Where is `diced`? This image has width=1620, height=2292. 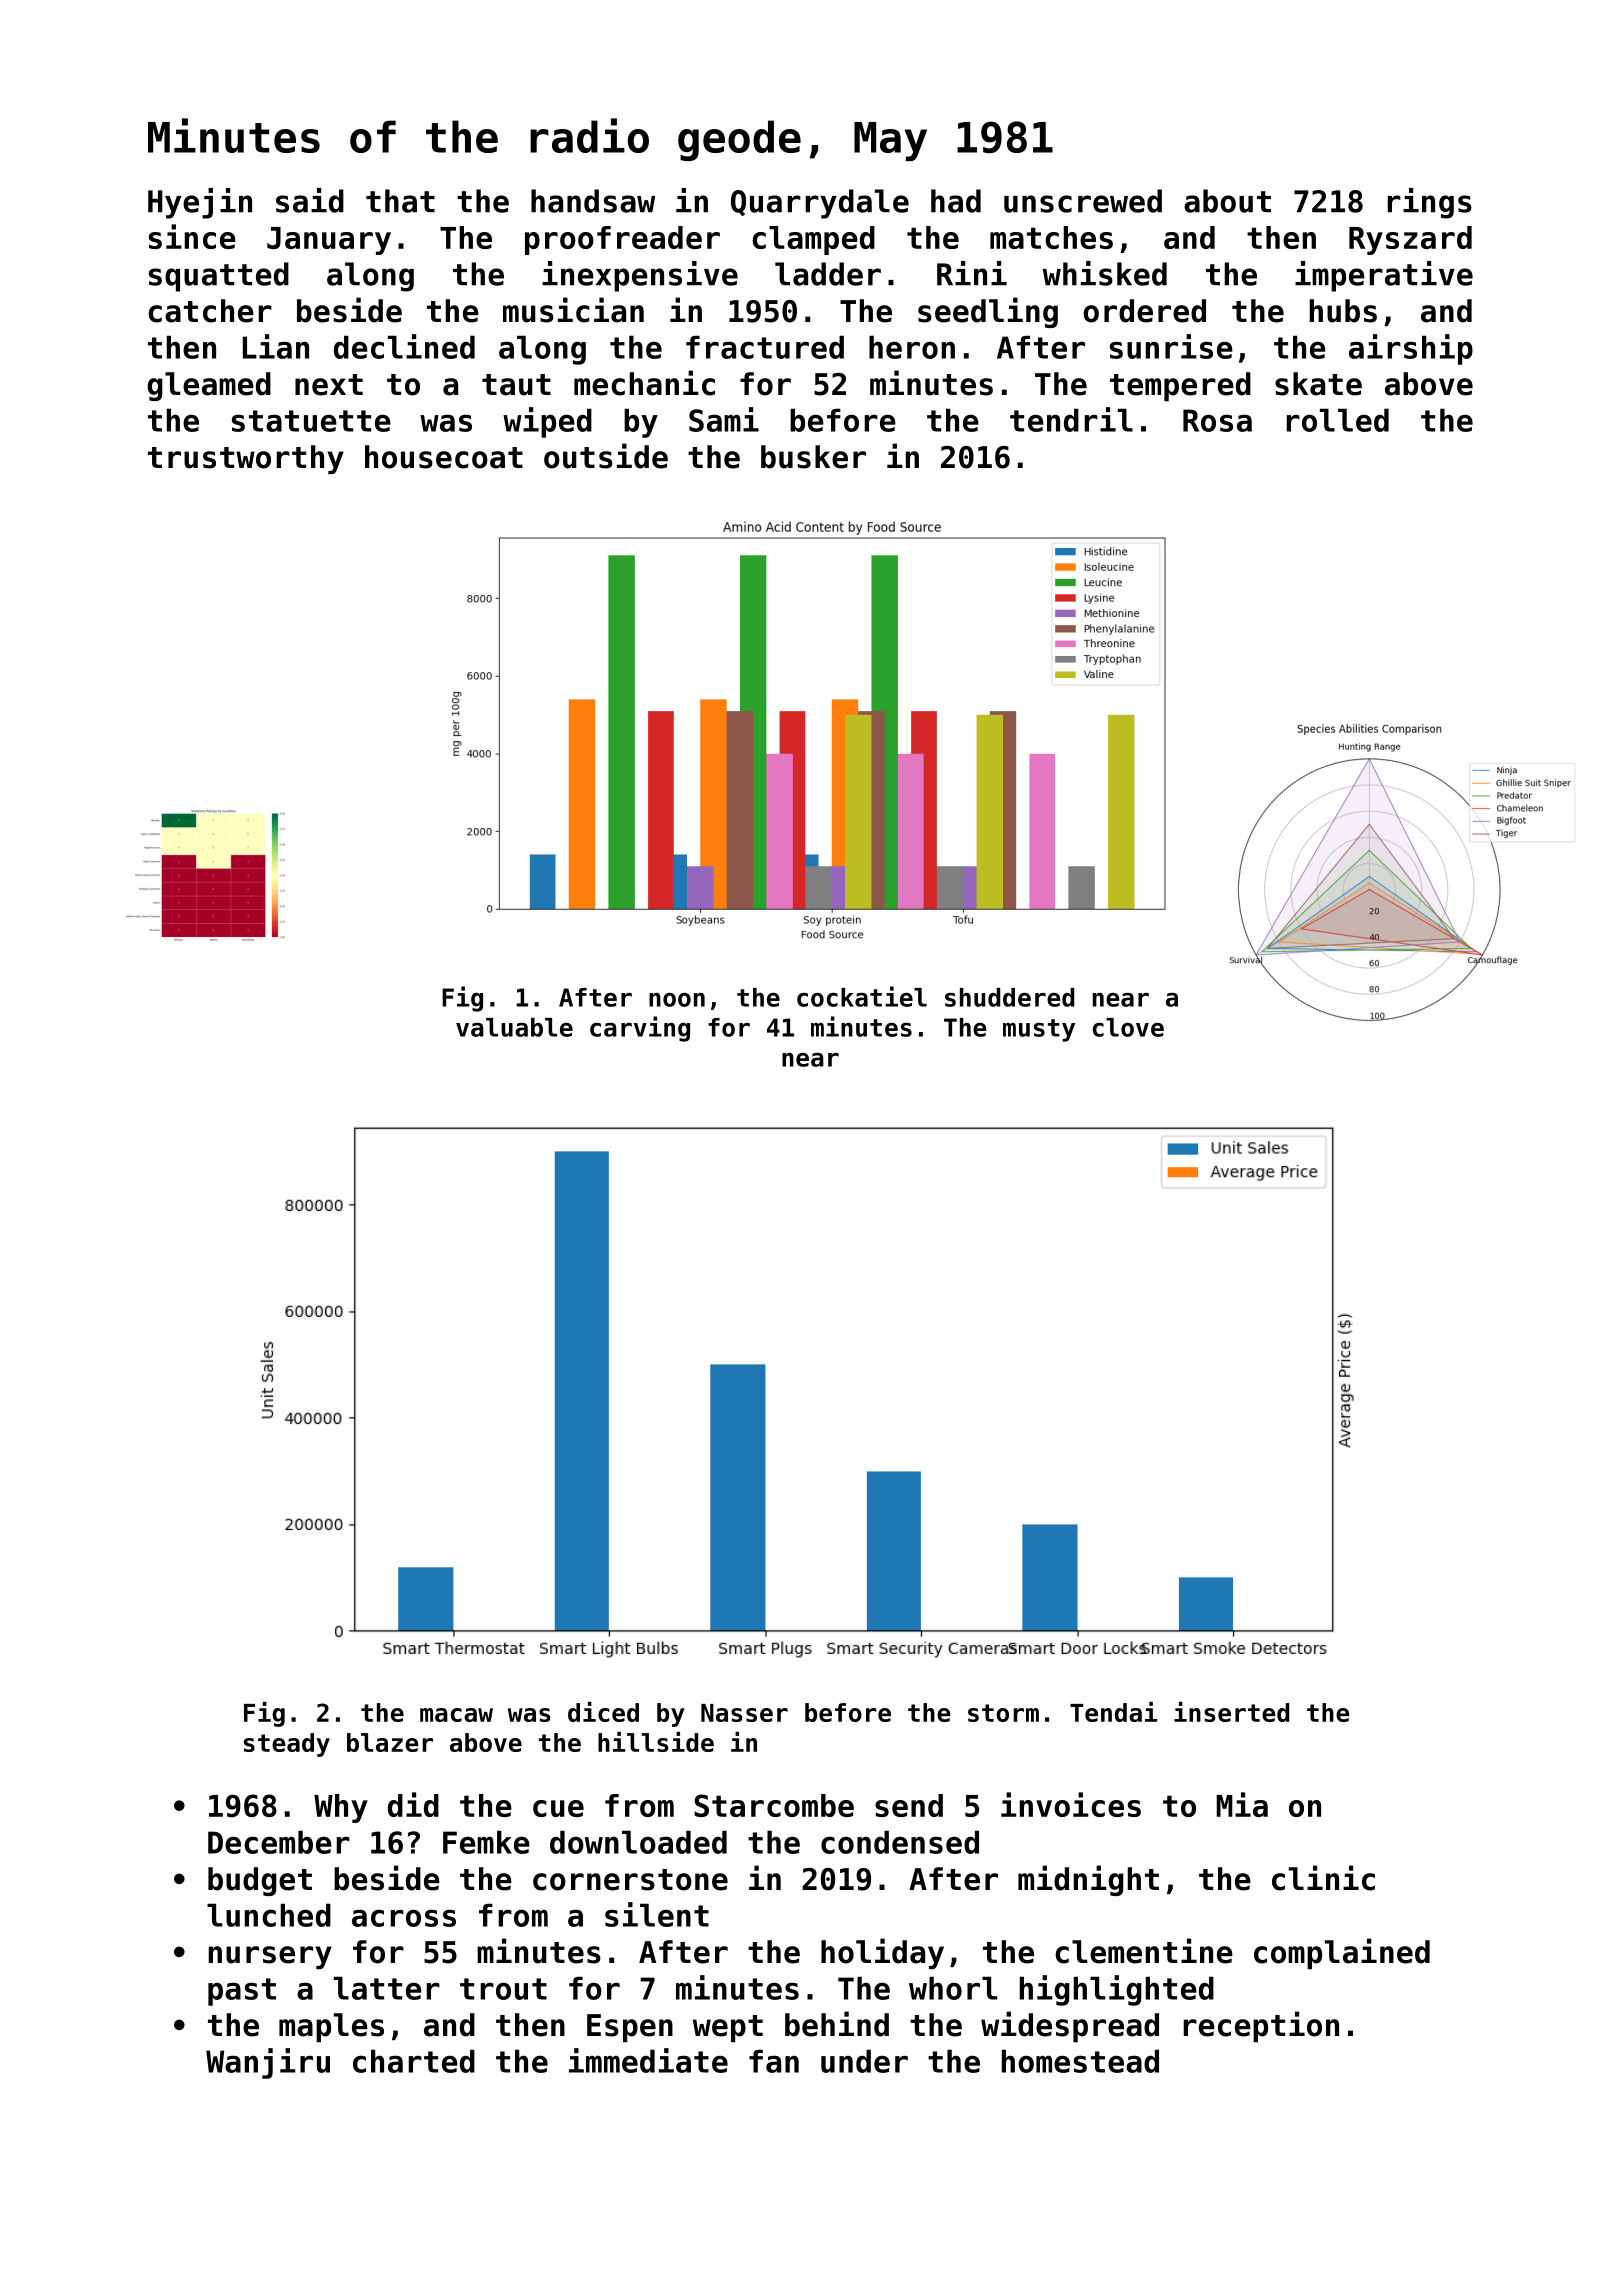 diced is located at coordinates (603, 1712).
